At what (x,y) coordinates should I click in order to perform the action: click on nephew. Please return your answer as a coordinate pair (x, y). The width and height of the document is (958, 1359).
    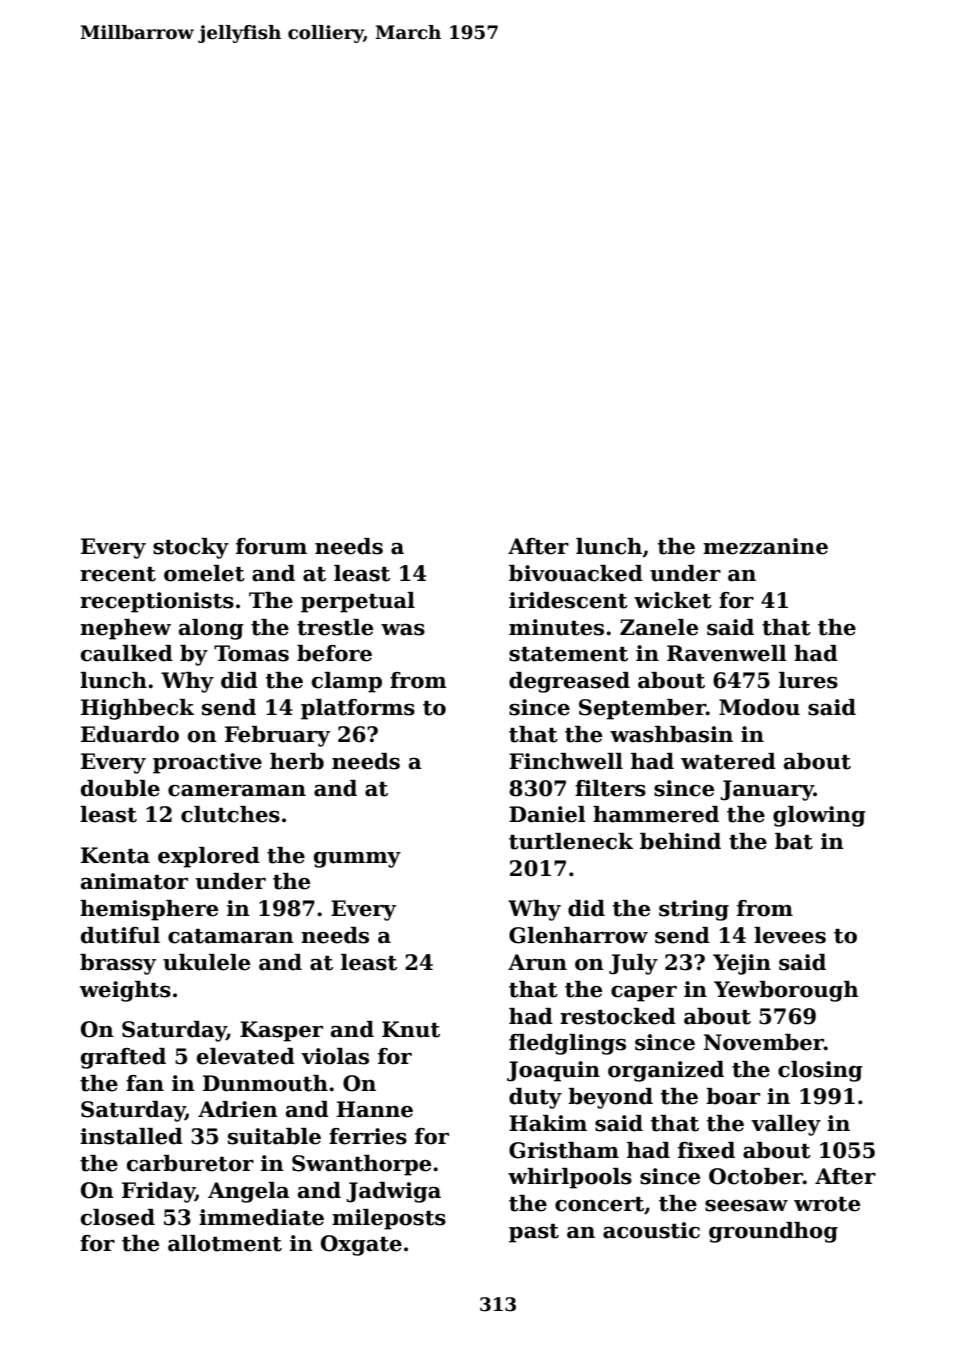
    Looking at the image, I should click on (125, 629).
